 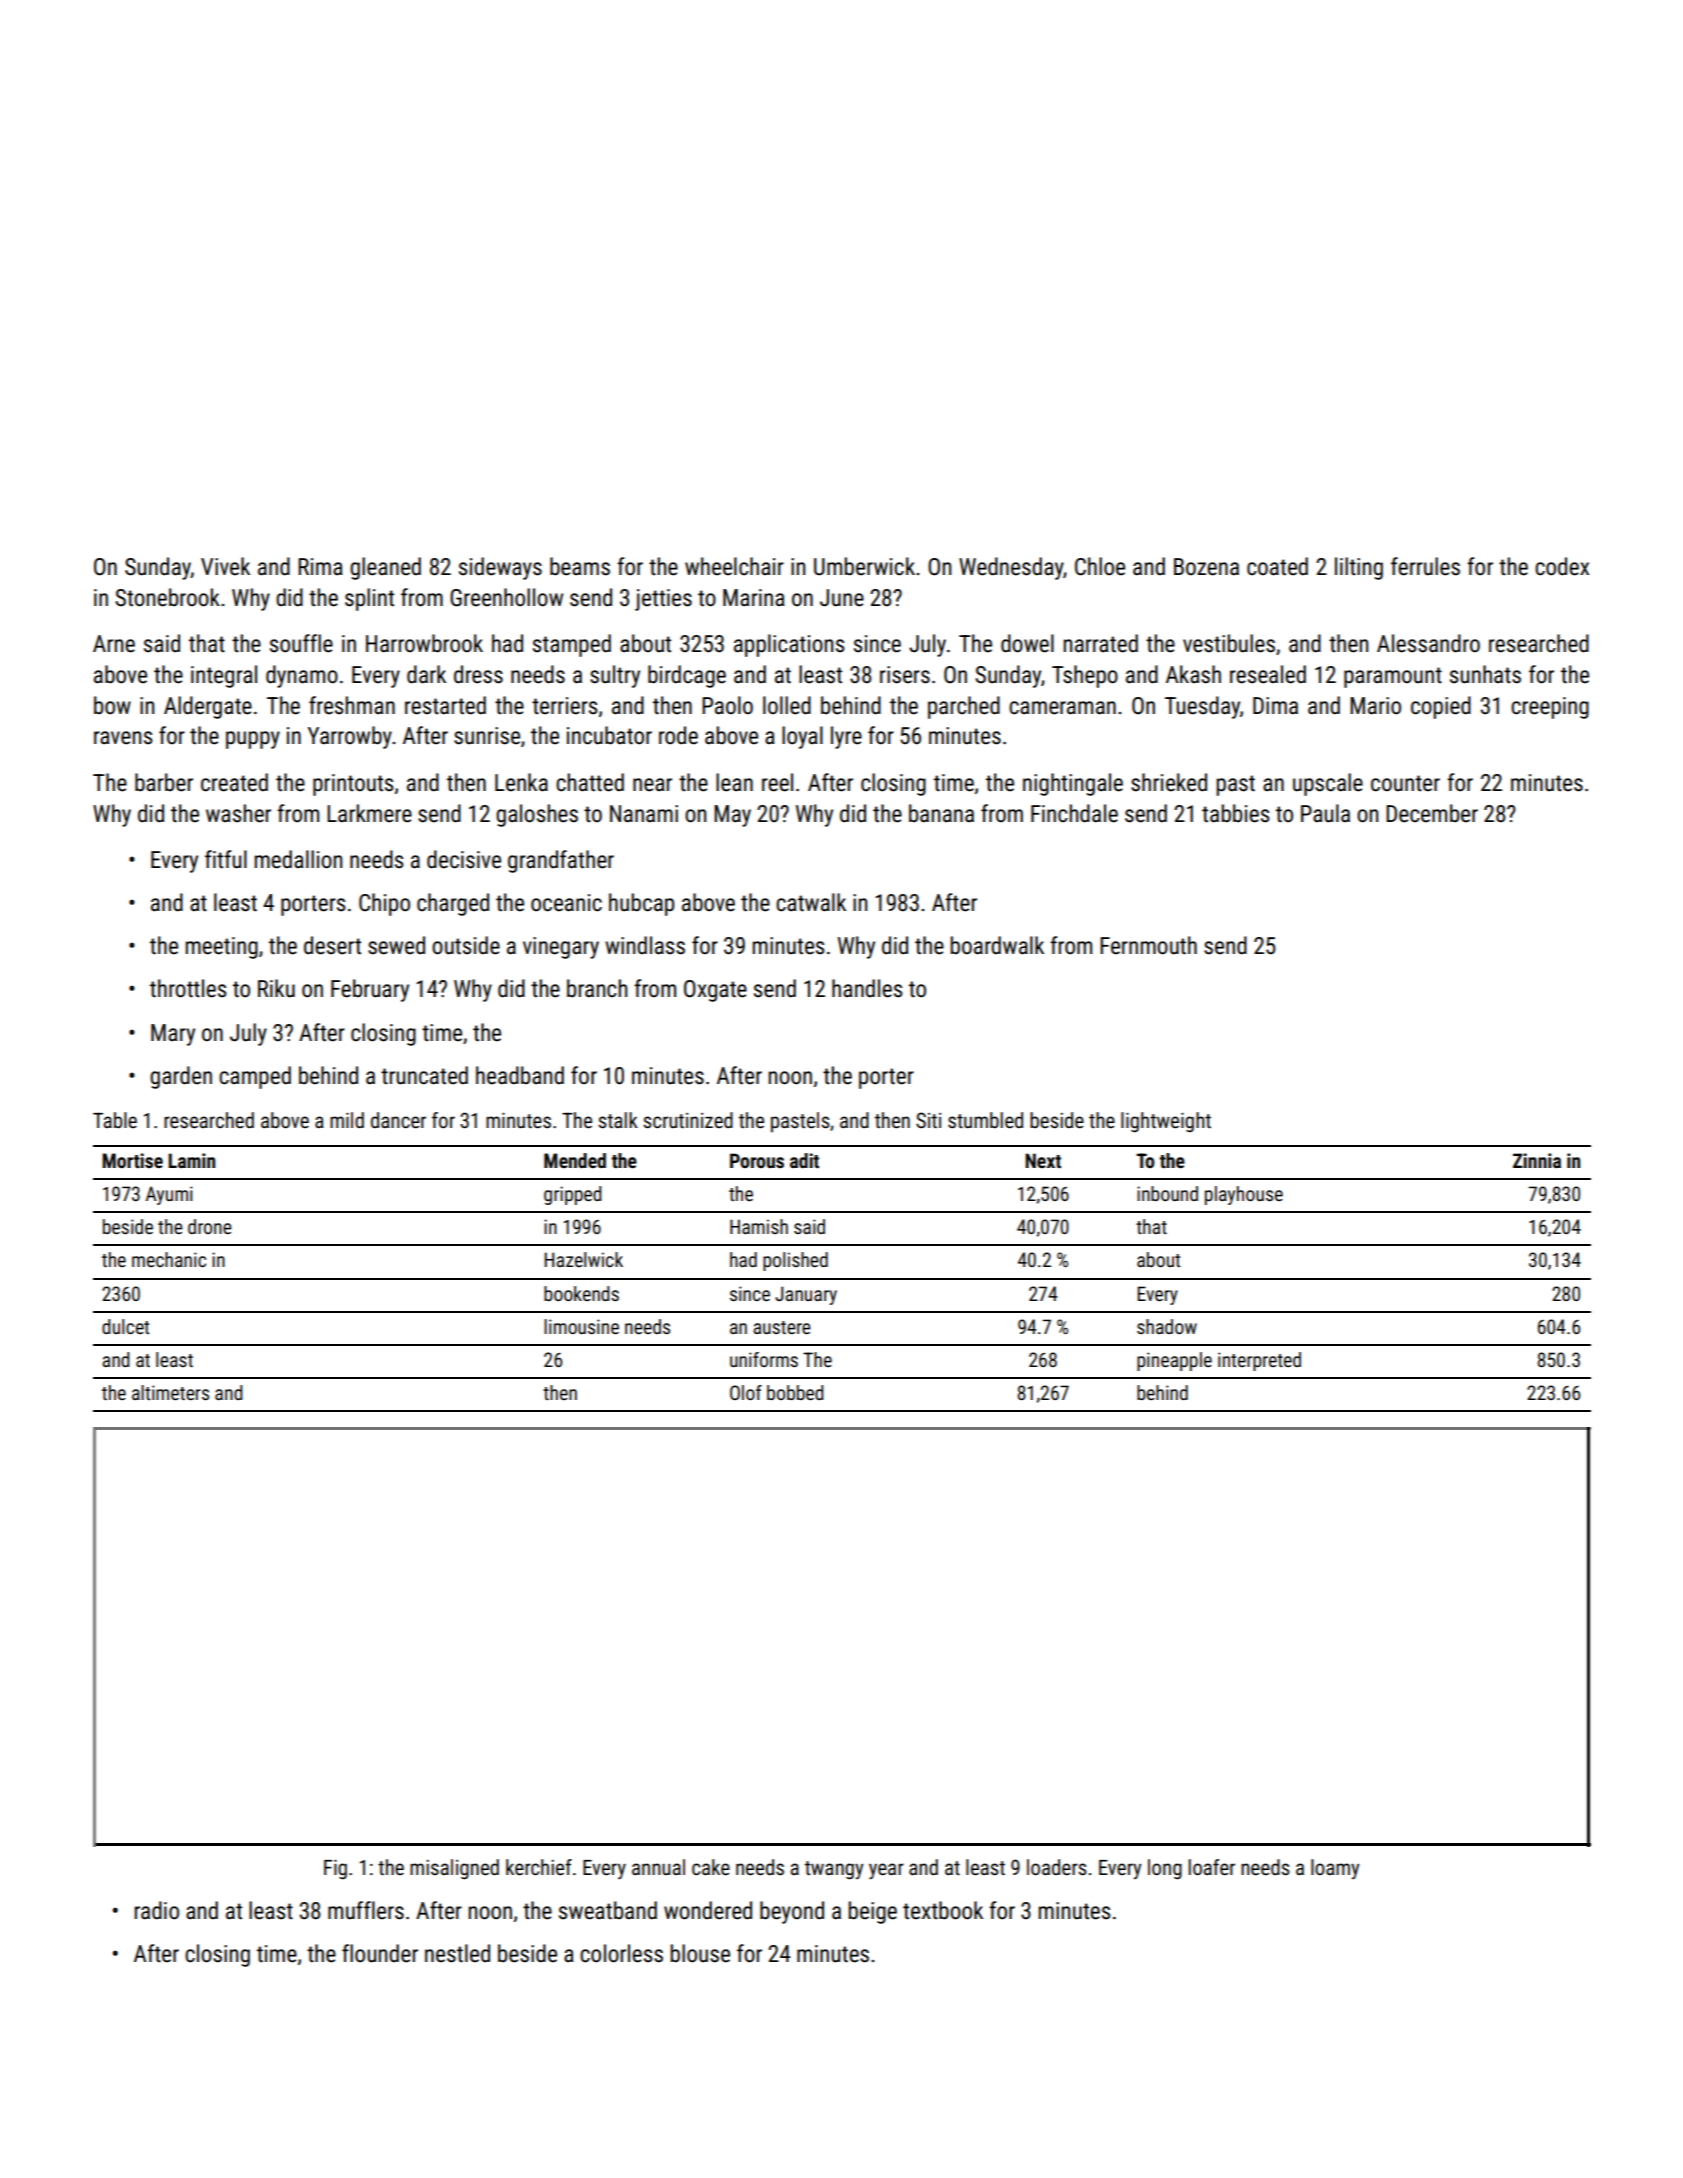 What do you see at coordinates (834, 1870) in the screenshot?
I see `twangy` at bounding box center [834, 1870].
